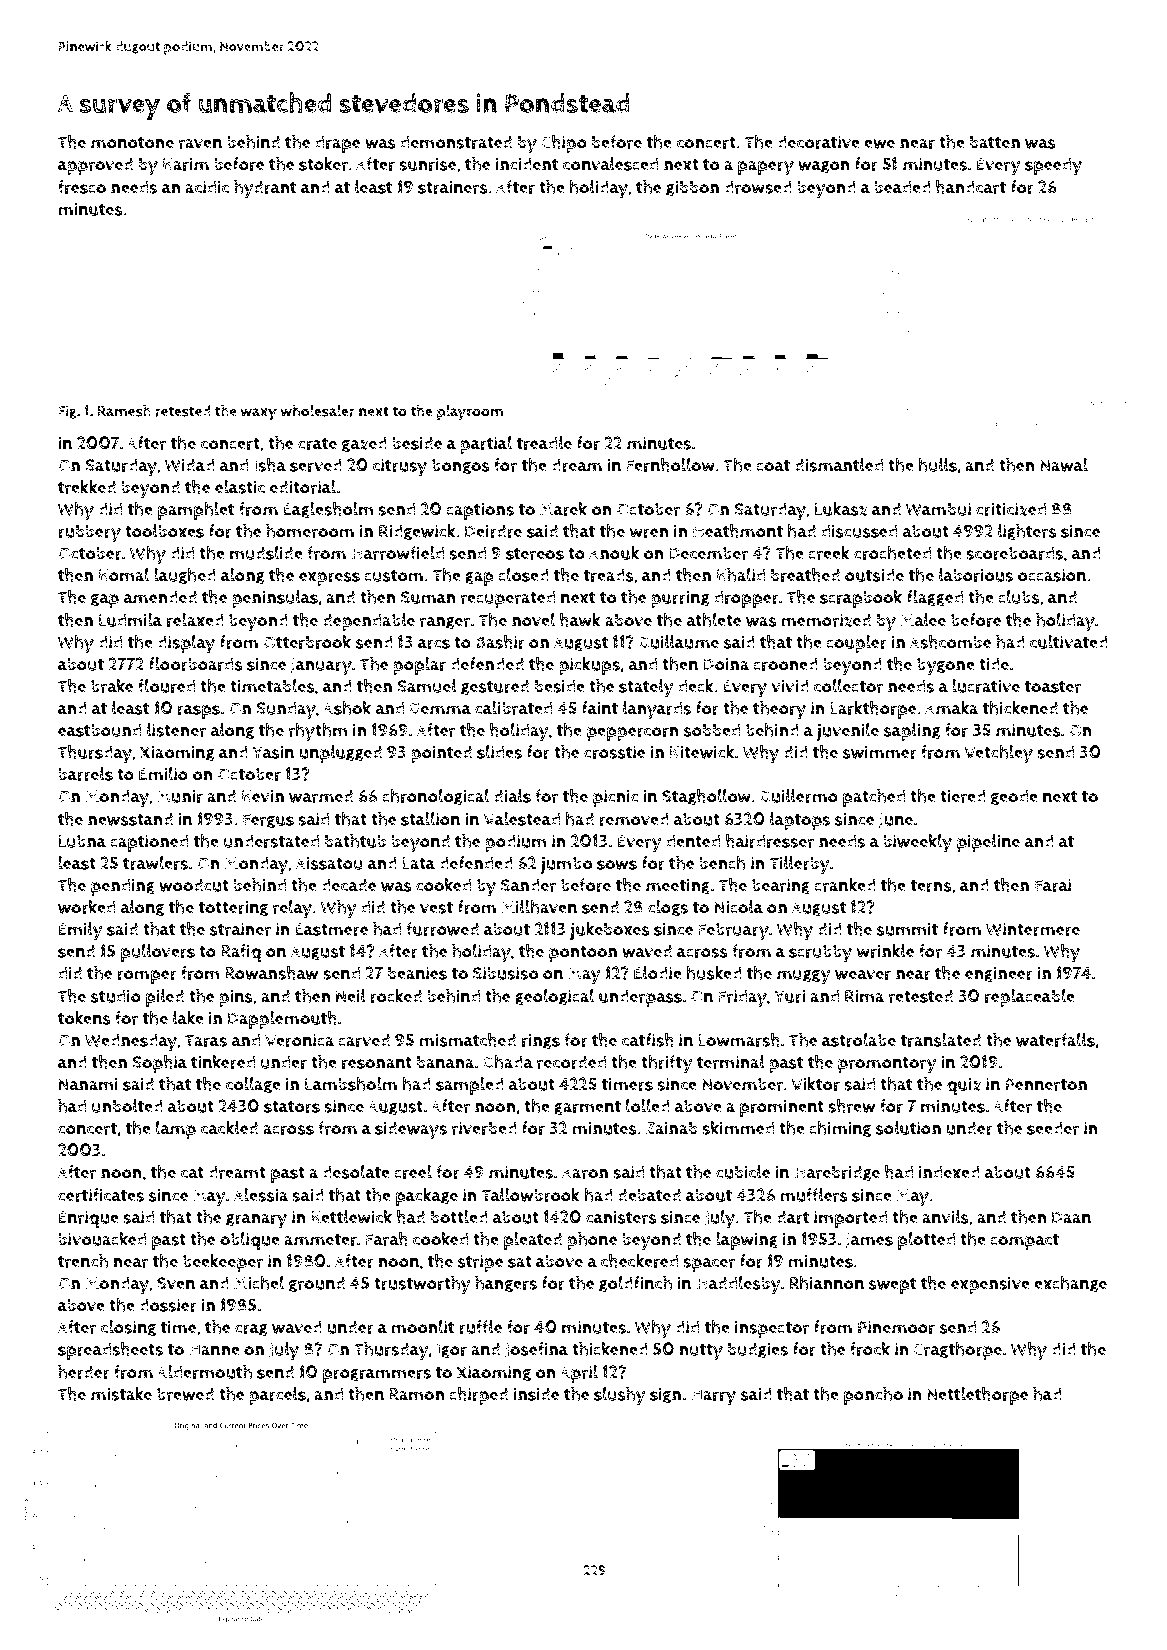 The width and height of the screenshot is (1167, 1650). Describe the element at coordinates (190, 465) in the screenshot. I see `Widad` at that location.
